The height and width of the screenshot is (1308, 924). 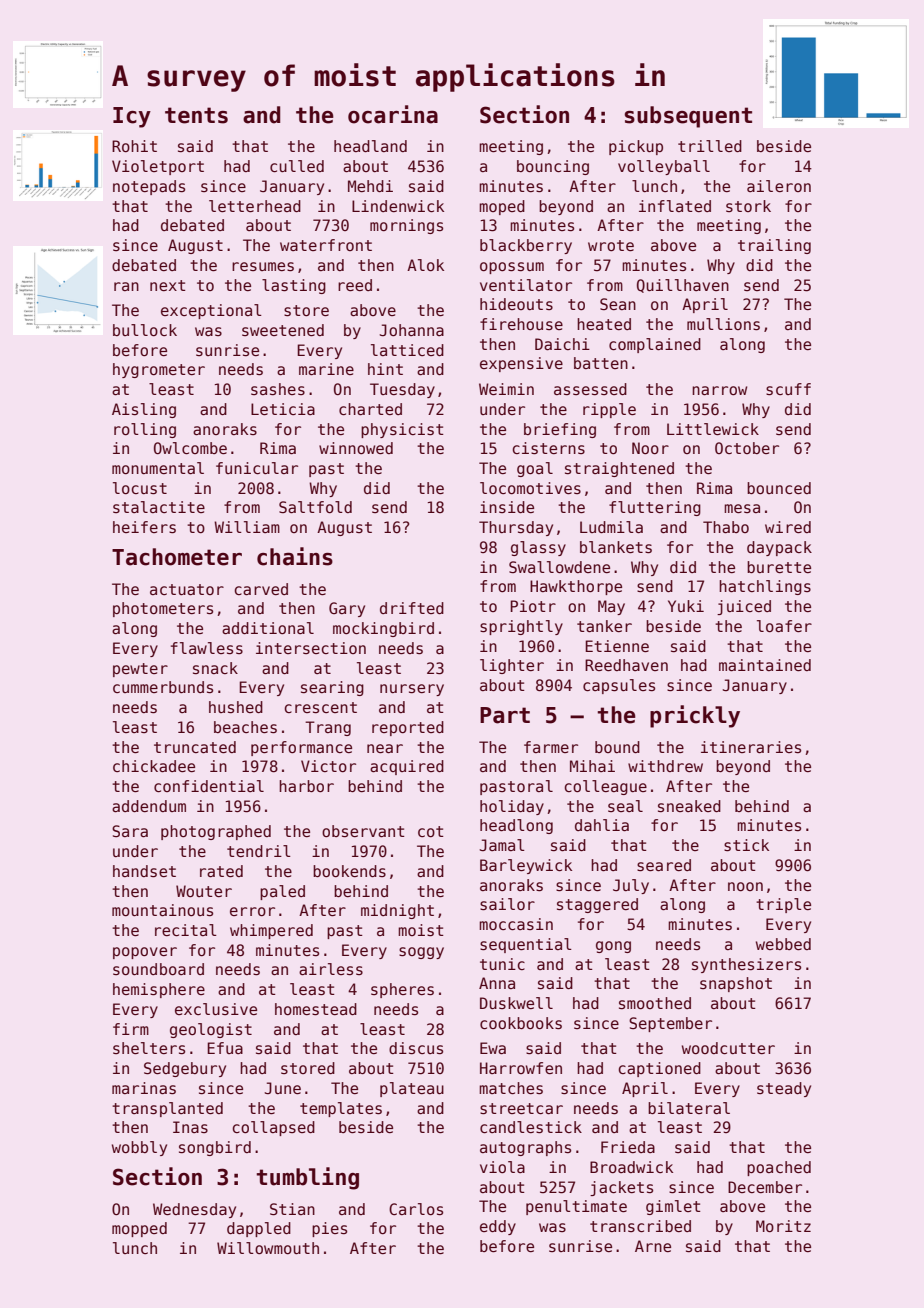 What do you see at coordinates (498, 1227) in the screenshot?
I see `eddy` at bounding box center [498, 1227].
